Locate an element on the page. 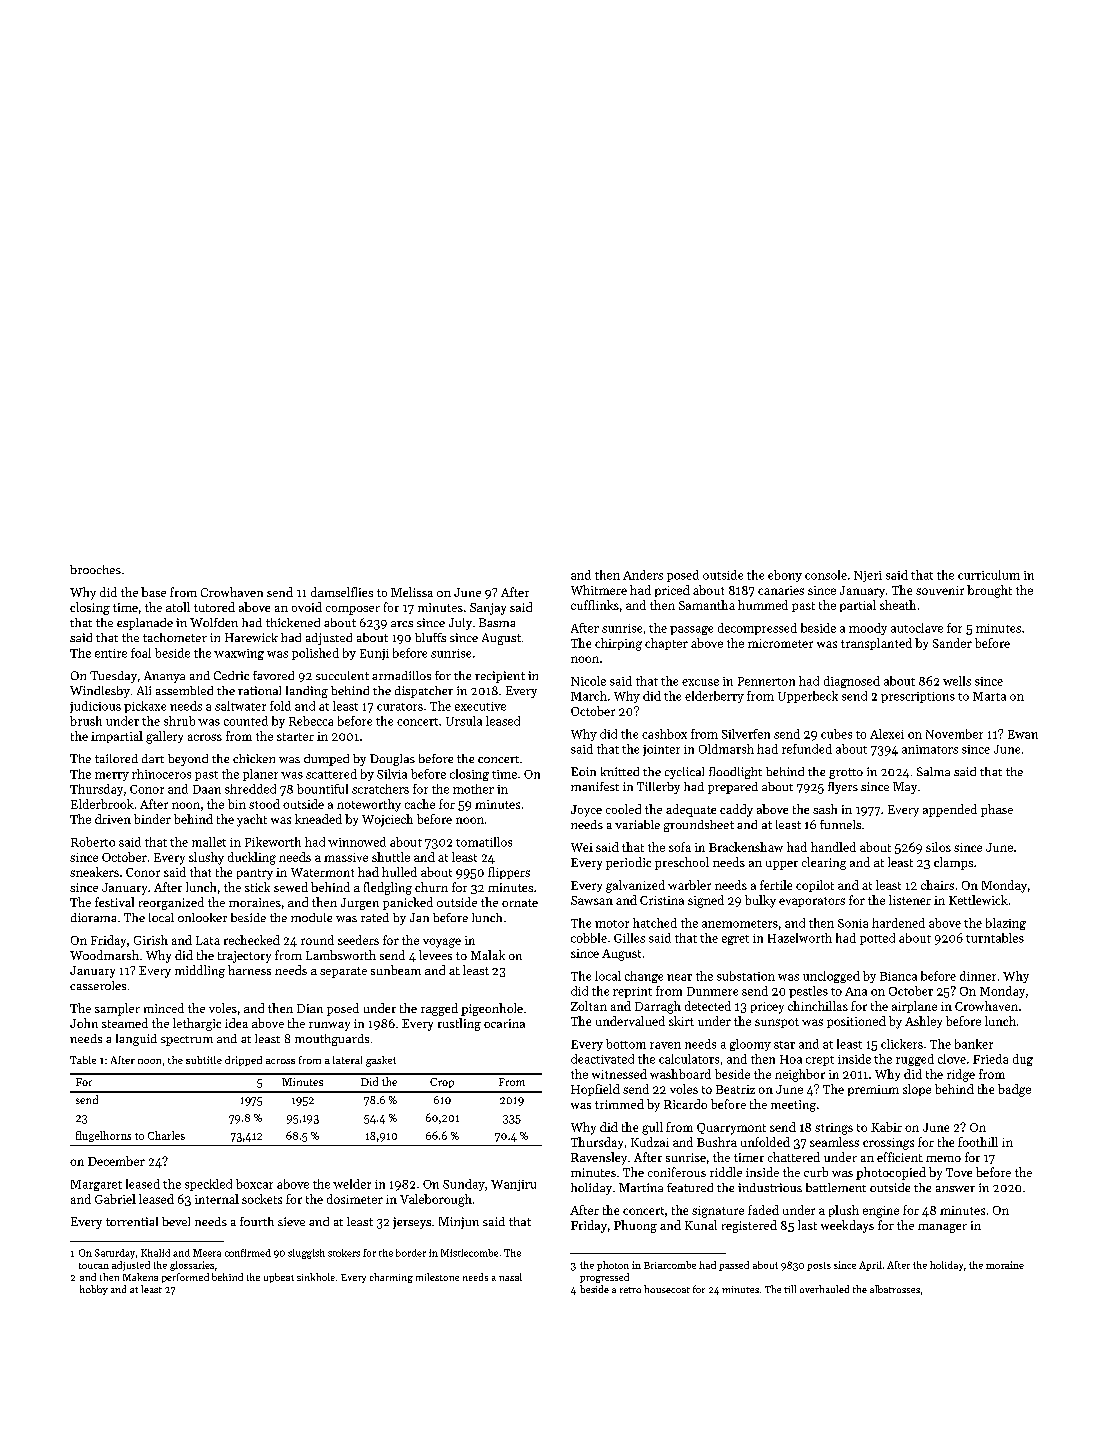  Eoin is located at coordinates (583, 771).
